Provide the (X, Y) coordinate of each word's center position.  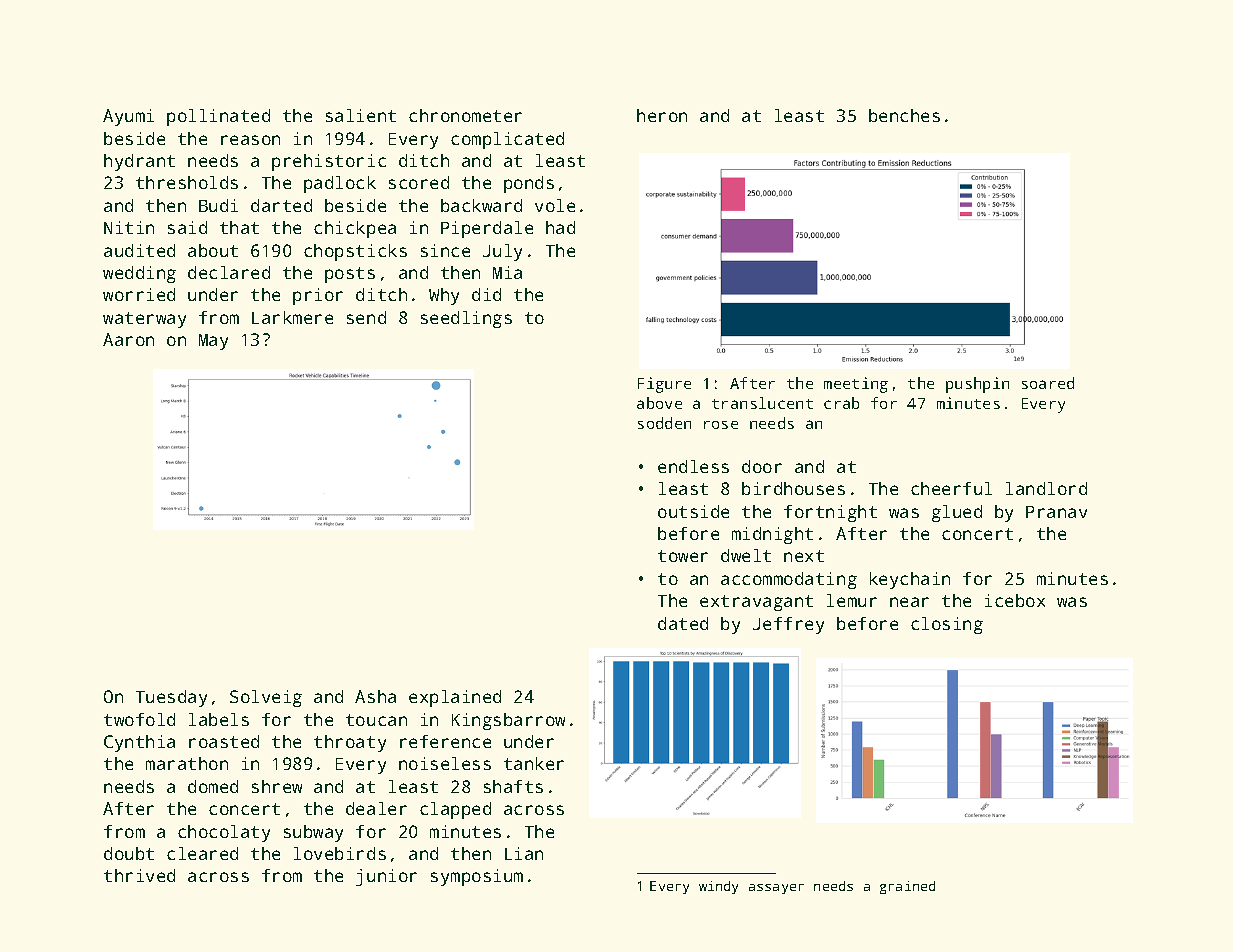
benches (904, 115)
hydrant (139, 162)
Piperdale (487, 229)
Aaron (128, 339)
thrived (139, 875)
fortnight (830, 513)
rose (721, 425)
